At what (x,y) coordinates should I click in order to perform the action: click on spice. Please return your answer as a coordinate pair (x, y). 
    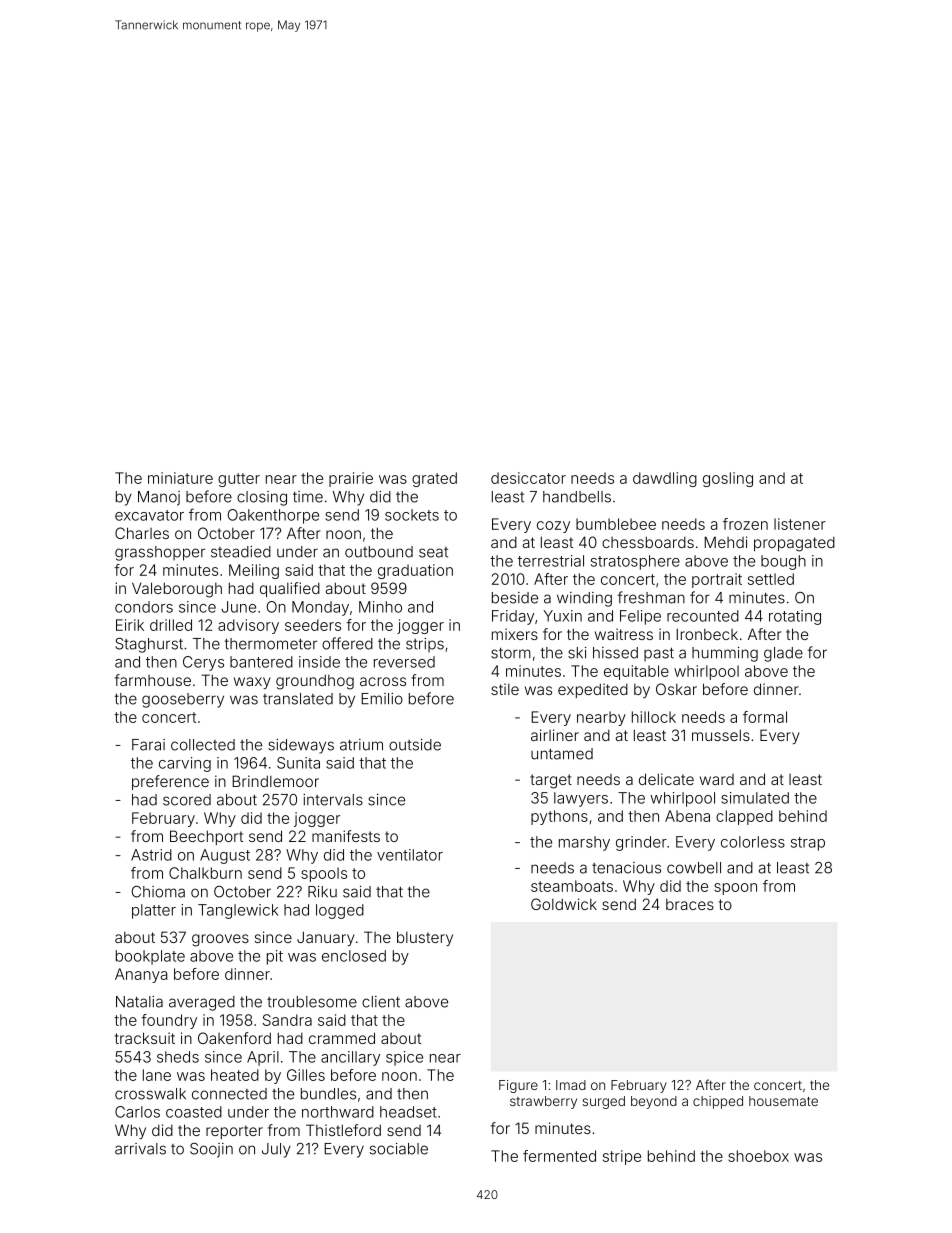
    Looking at the image, I should click on (404, 1058).
